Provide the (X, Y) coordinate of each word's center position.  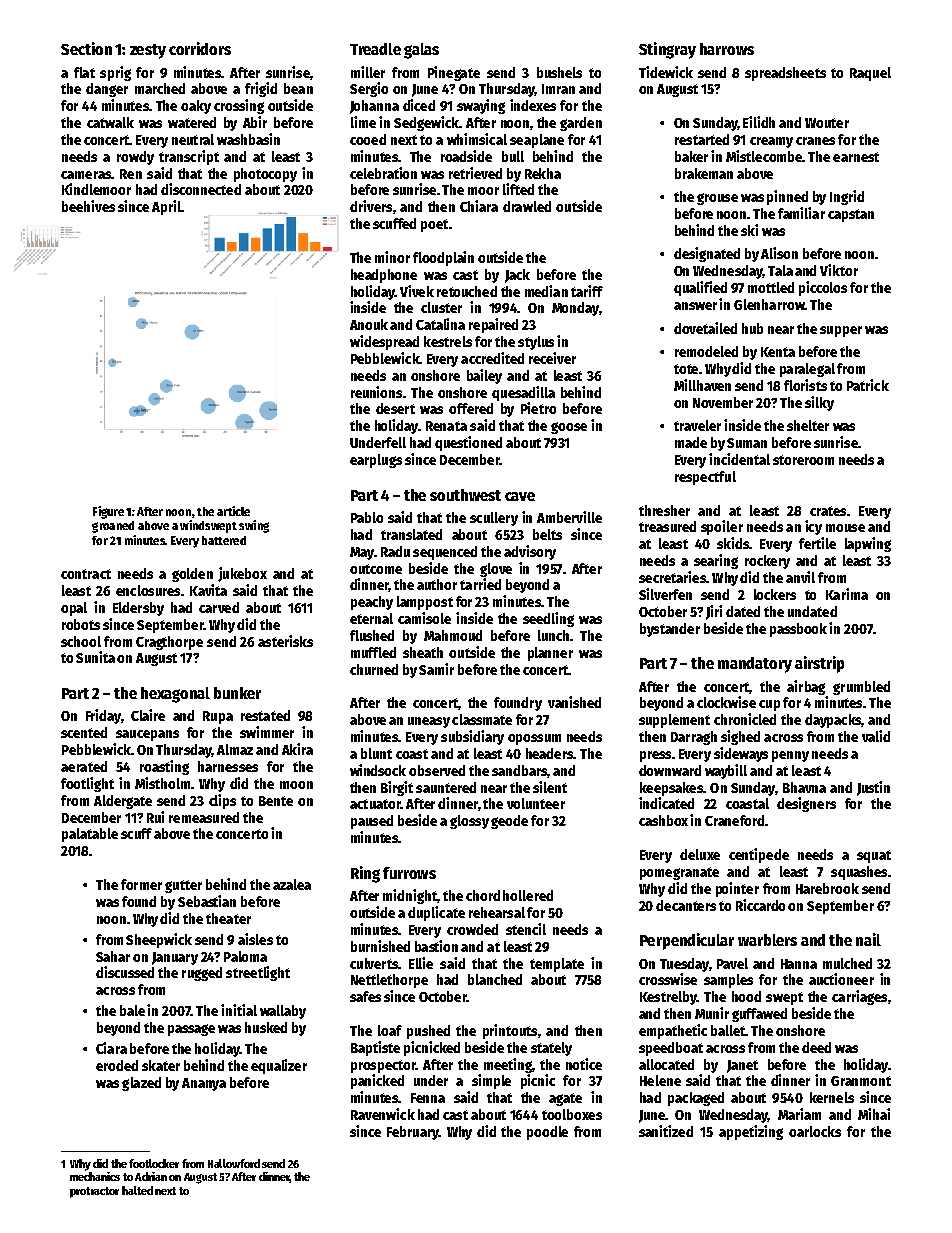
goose (569, 428)
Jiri (714, 612)
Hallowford (234, 1163)
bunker (237, 693)
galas (421, 51)
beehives (88, 206)
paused (372, 822)
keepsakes (671, 789)
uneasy (429, 722)
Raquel (870, 74)
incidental (739, 459)
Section (86, 48)
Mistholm (162, 783)
